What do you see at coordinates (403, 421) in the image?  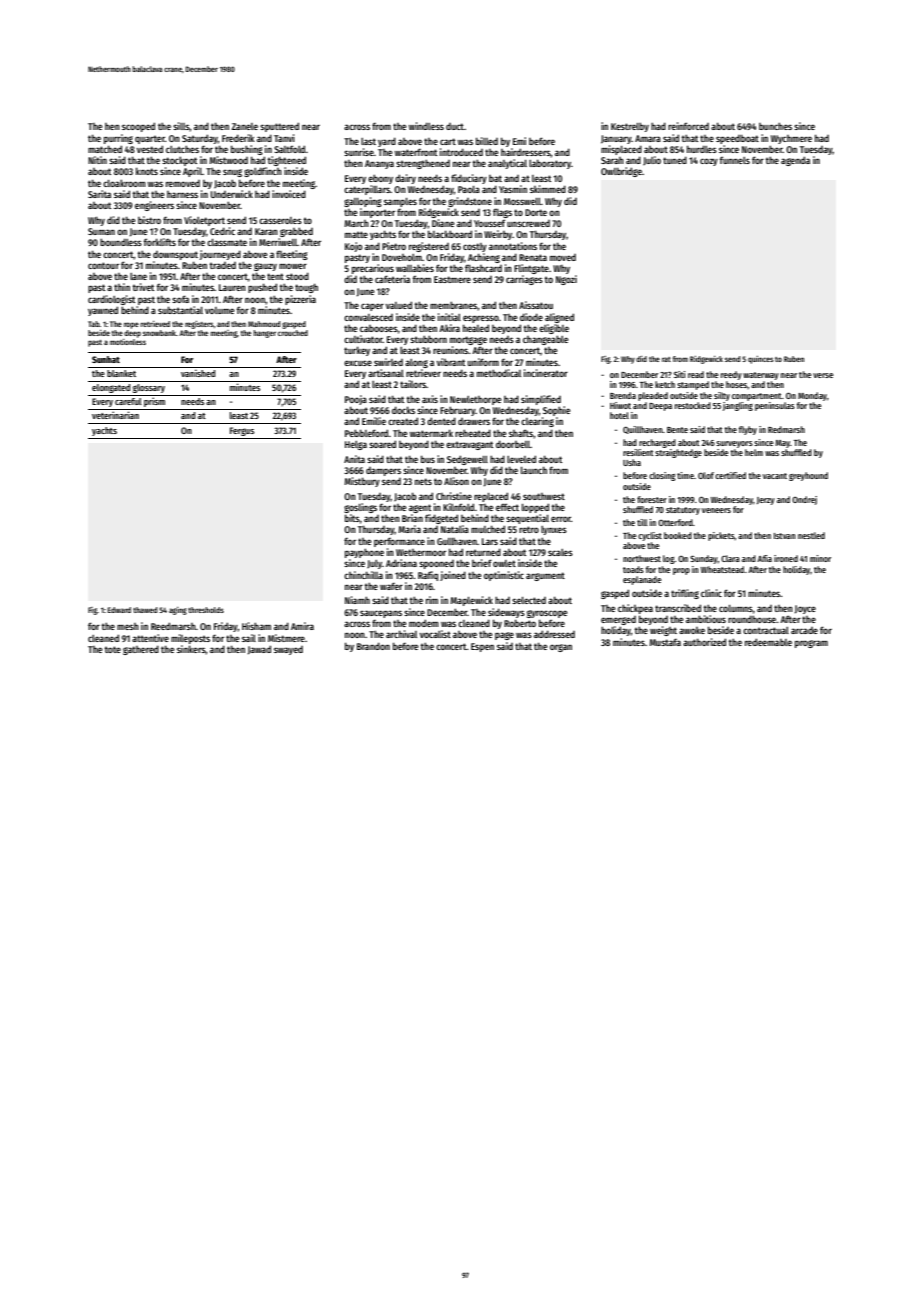 I see `created` at bounding box center [403, 421].
